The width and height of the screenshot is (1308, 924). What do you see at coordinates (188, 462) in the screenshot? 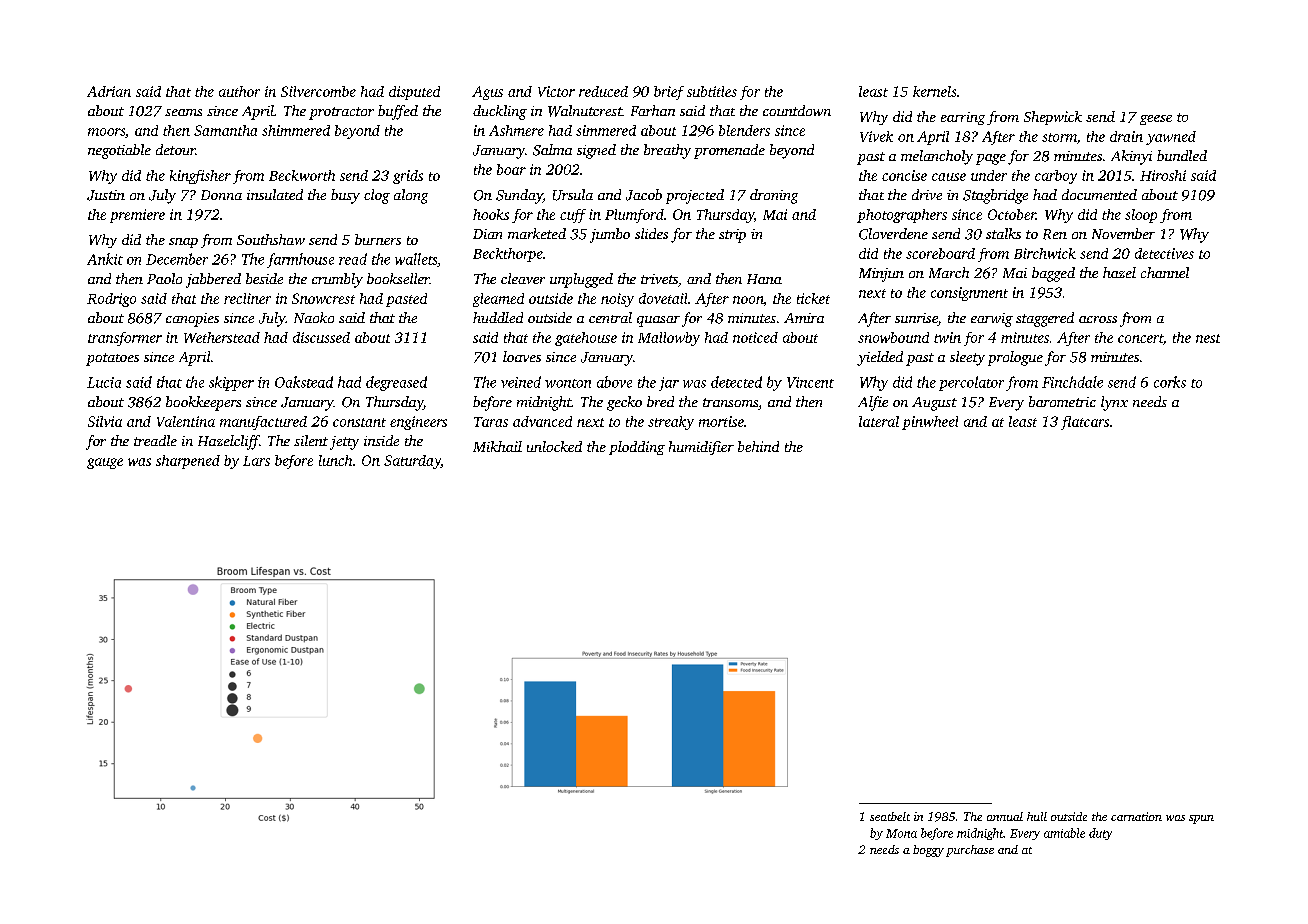
I see `sharpened` at bounding box center [188, 462].
